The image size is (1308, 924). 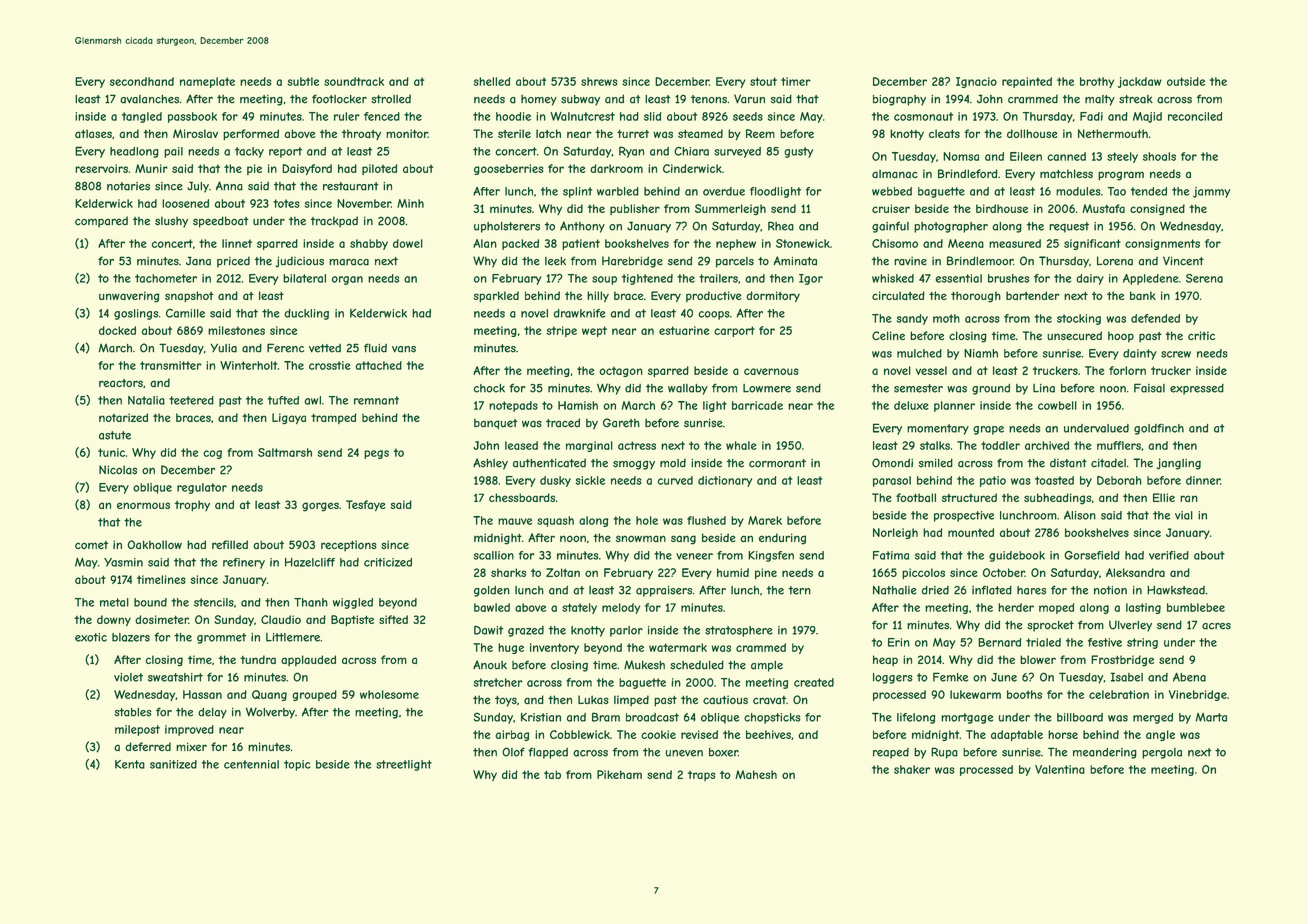 I want to click on Ignacio, so click(x=976, y=82).
